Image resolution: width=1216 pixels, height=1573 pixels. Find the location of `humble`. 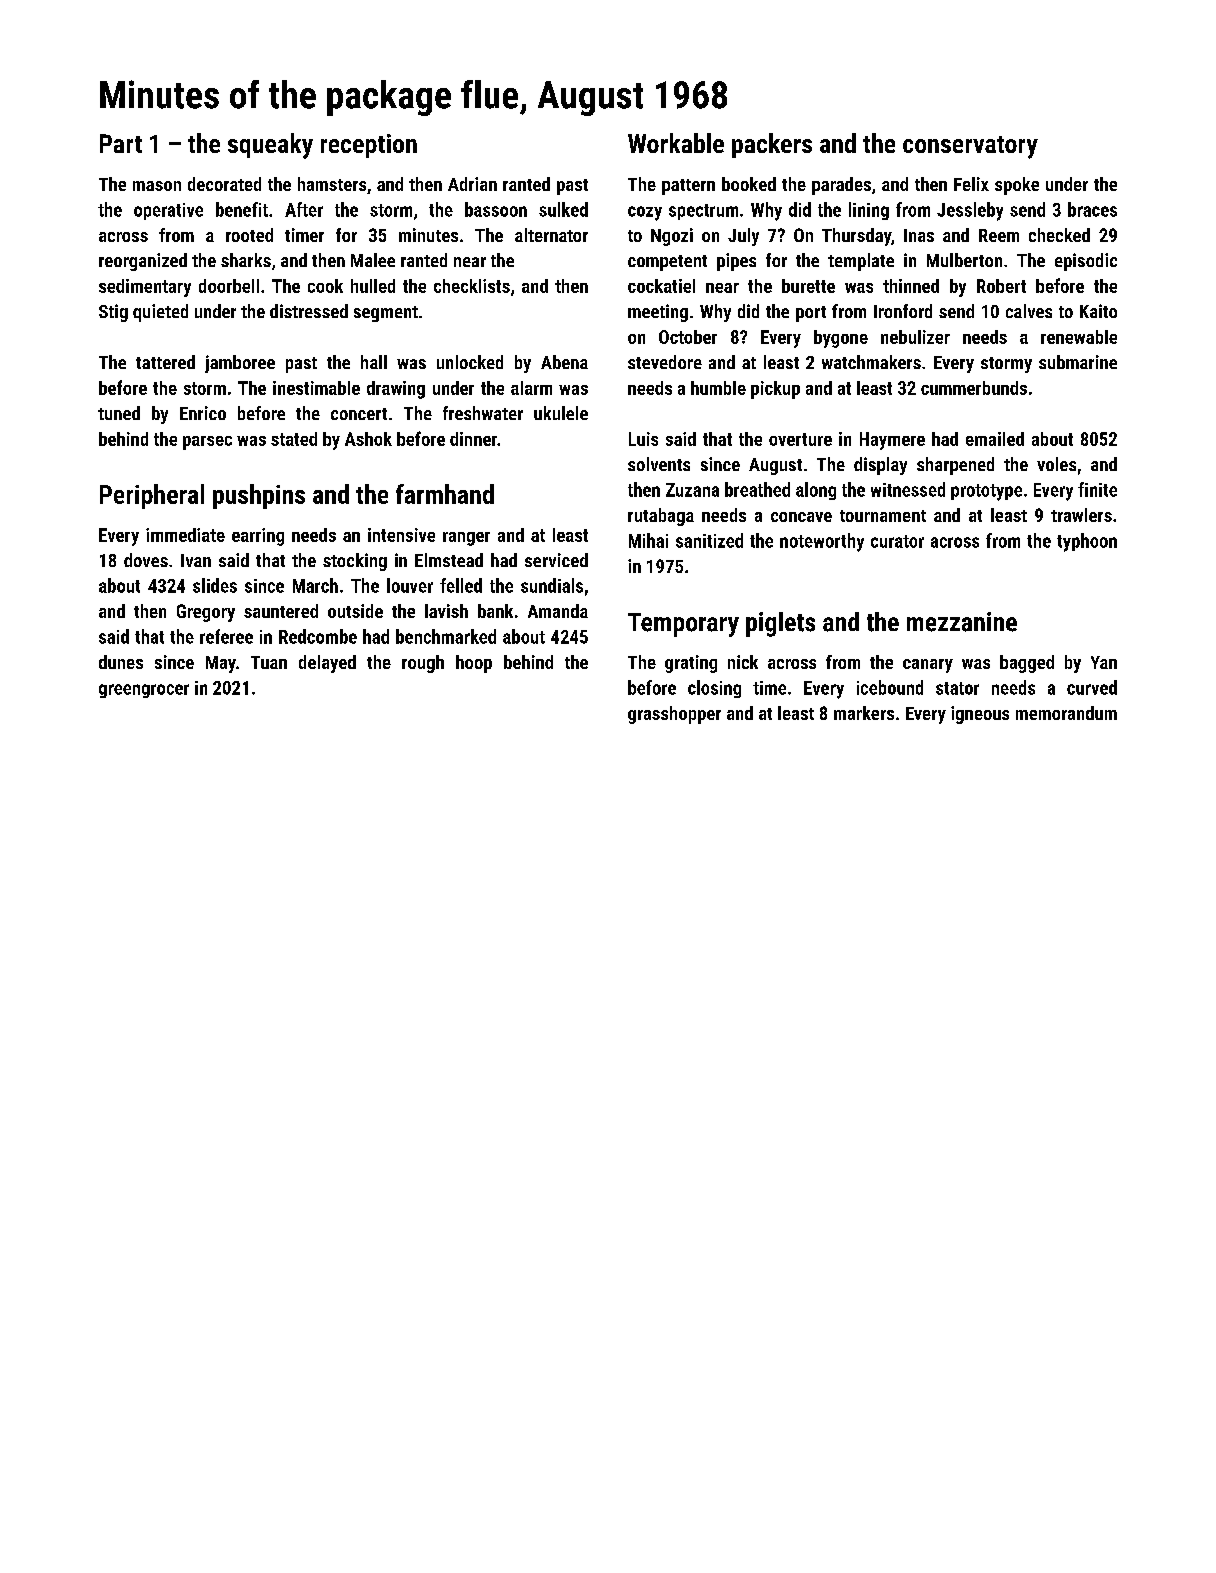

humble is located at coordinates (718, 388).
